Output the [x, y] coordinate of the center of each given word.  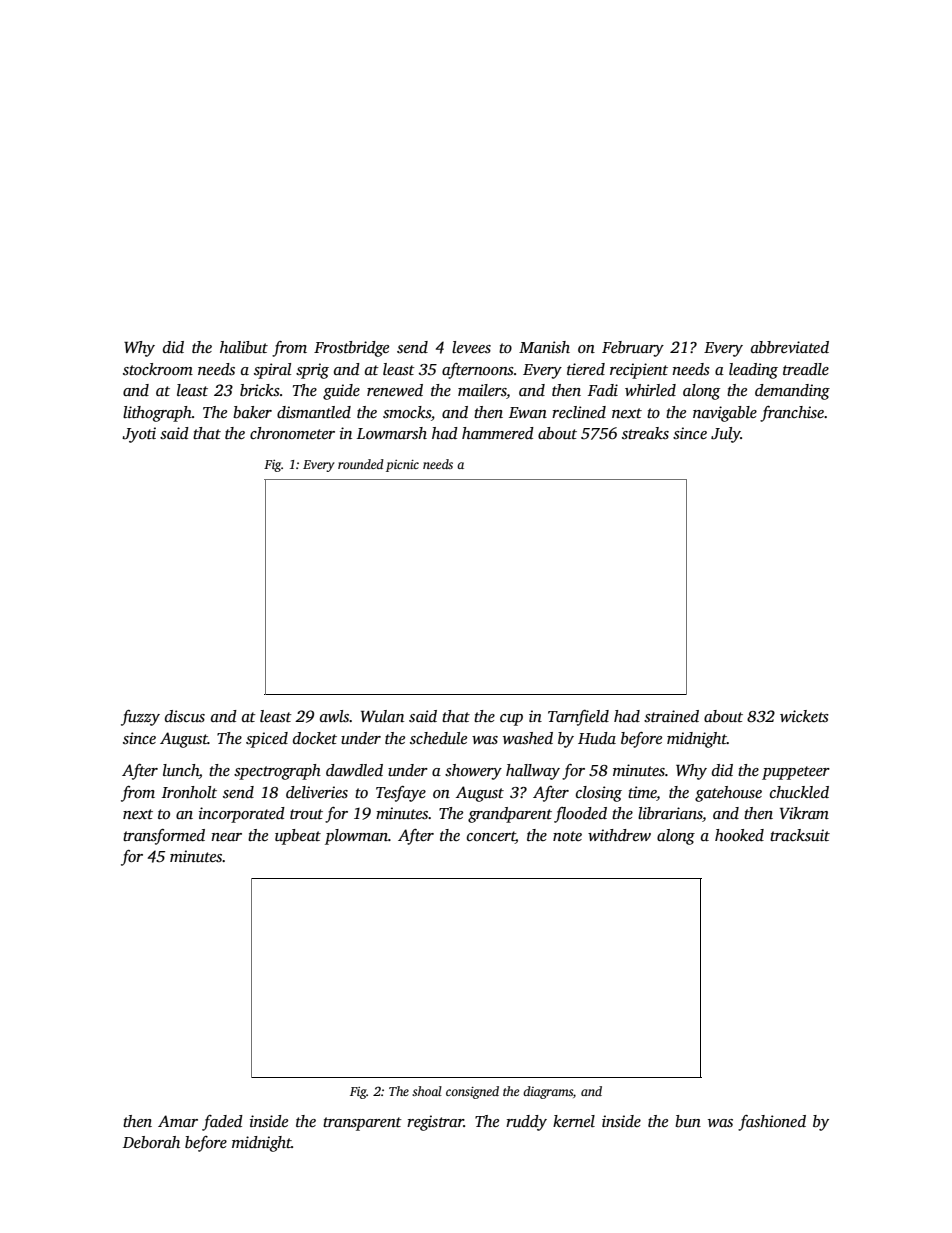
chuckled [799, 792]
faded [222, 1123]
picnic [402, 466]
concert [491, 836]
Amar [178, 1121]
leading [753, 371]
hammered [498, 433]
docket [315, 738]
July [726, 435]
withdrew [619, 835]
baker [252, 412]
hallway [533, 772]
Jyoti [139, 435]
